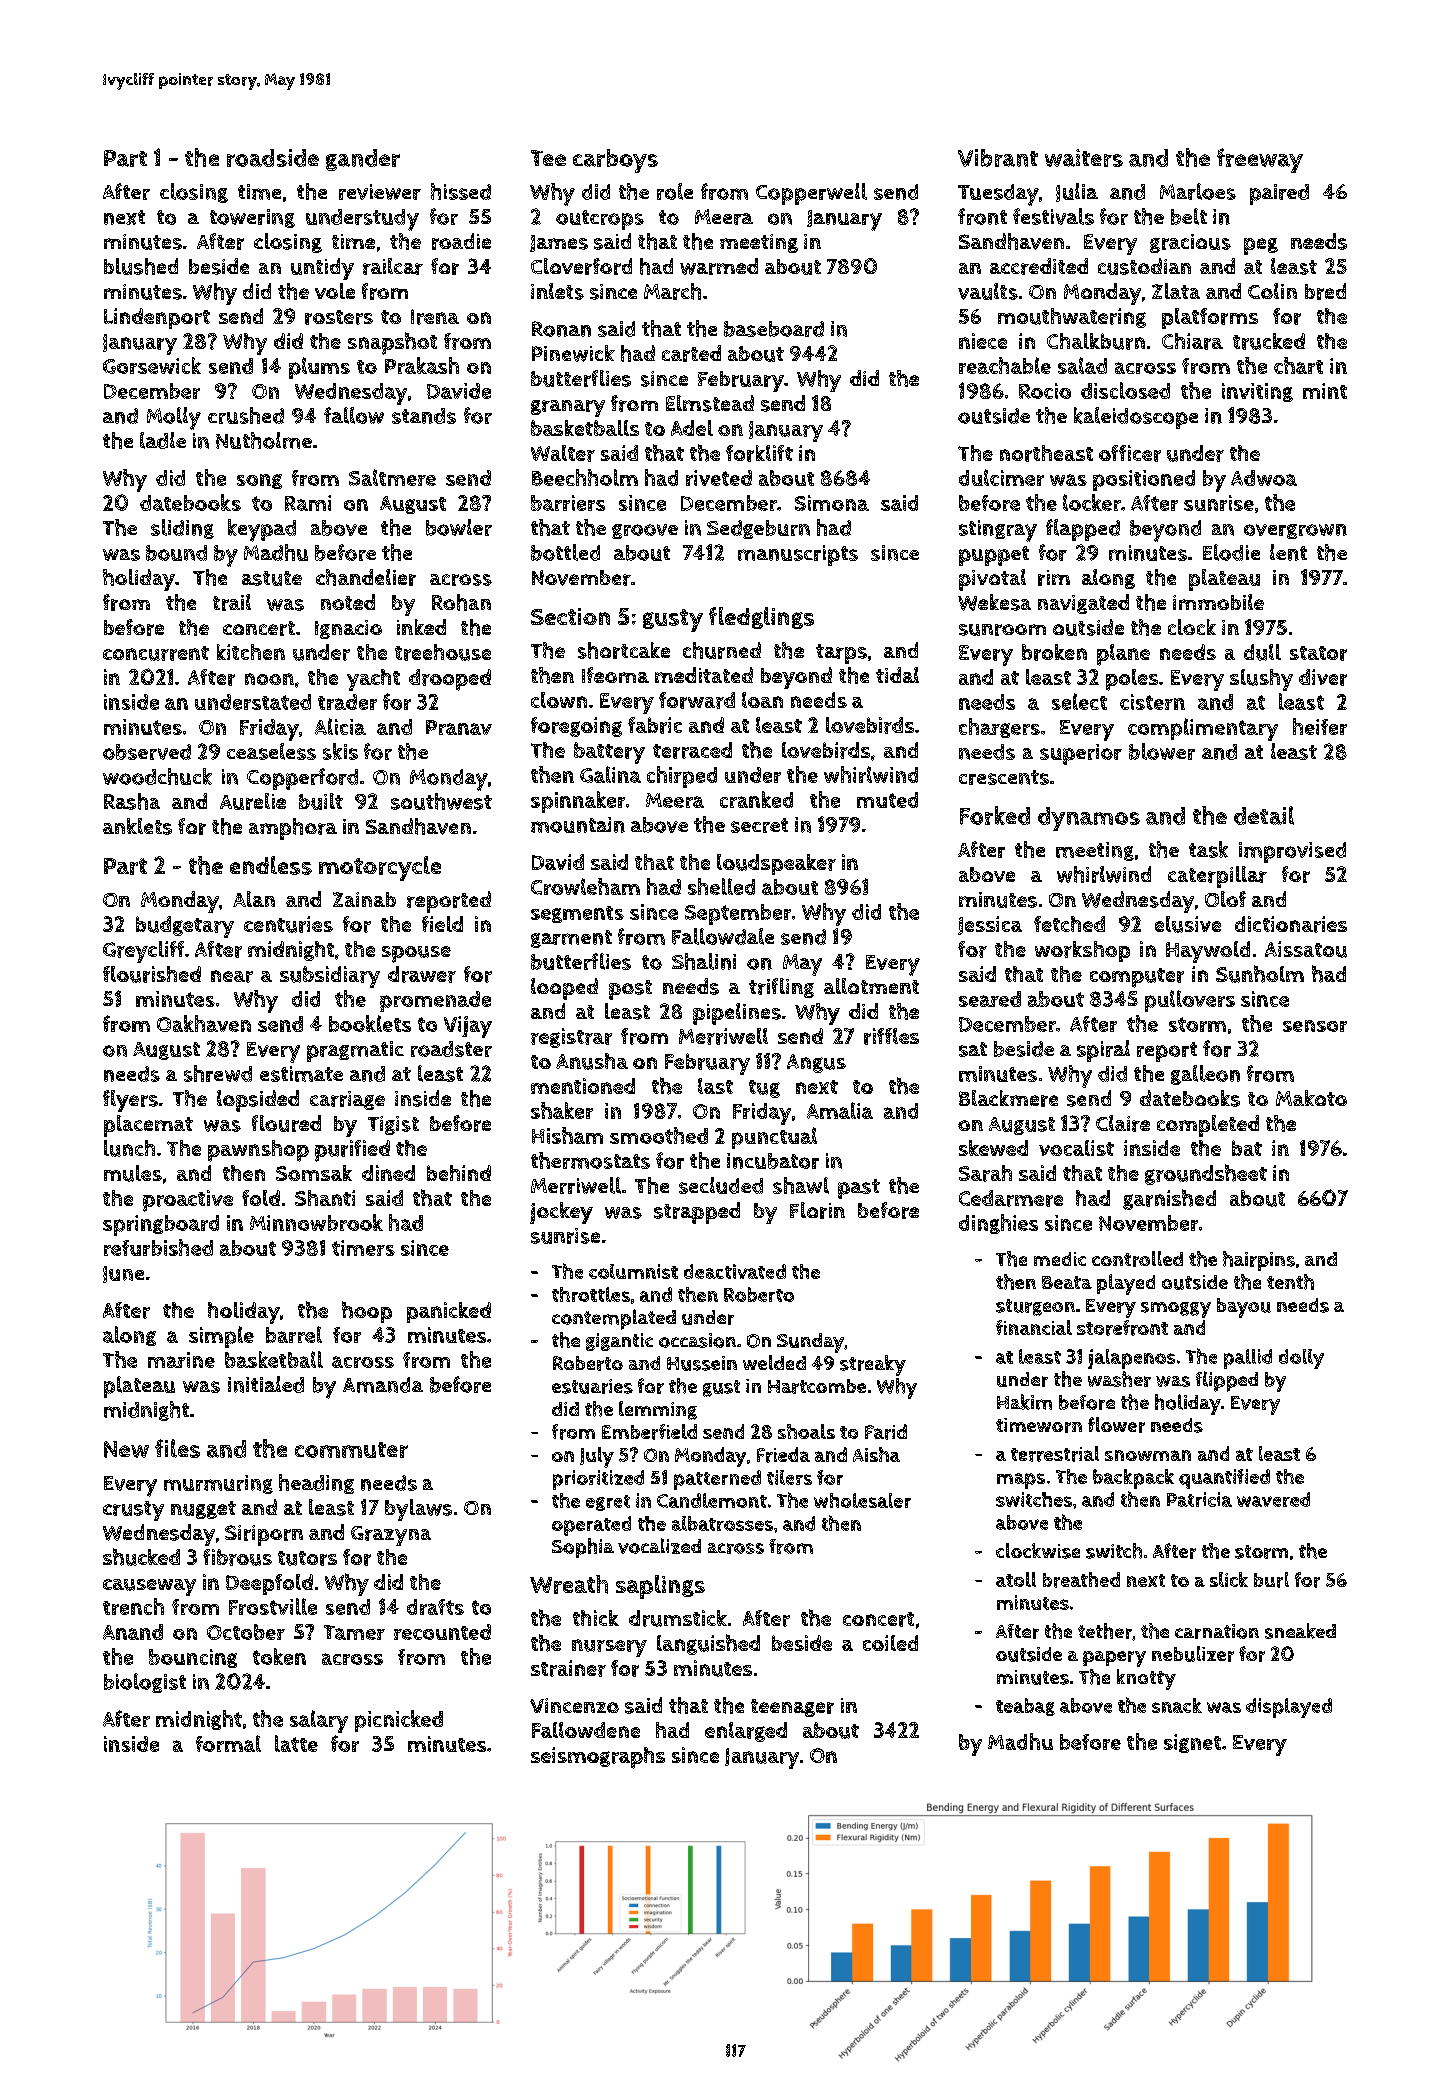  I want to click on Simona, so click(832, 503).
